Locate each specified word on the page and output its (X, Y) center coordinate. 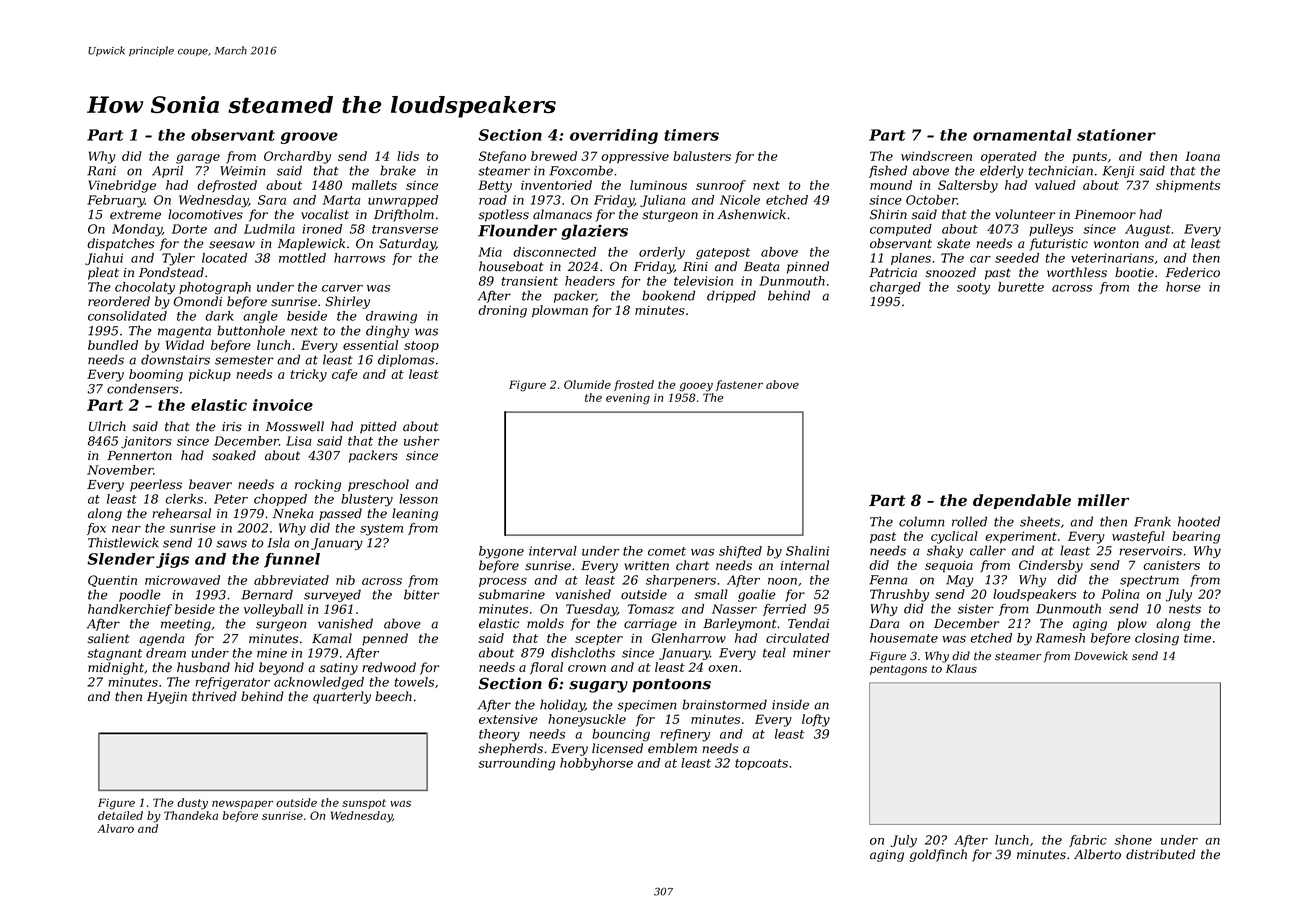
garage (198, 159)
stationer (1116, 135)
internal (805, 565)
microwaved (182, 580)
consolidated (127, 316)
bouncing (621, 735)
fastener (739, 385)
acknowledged (319, 683)
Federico (1193, 272)
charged (895, 288)
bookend (668, 295)
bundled (113, 345)
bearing (1196, 537)
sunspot (364, 804)
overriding (614, 136)
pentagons (898, 670)
